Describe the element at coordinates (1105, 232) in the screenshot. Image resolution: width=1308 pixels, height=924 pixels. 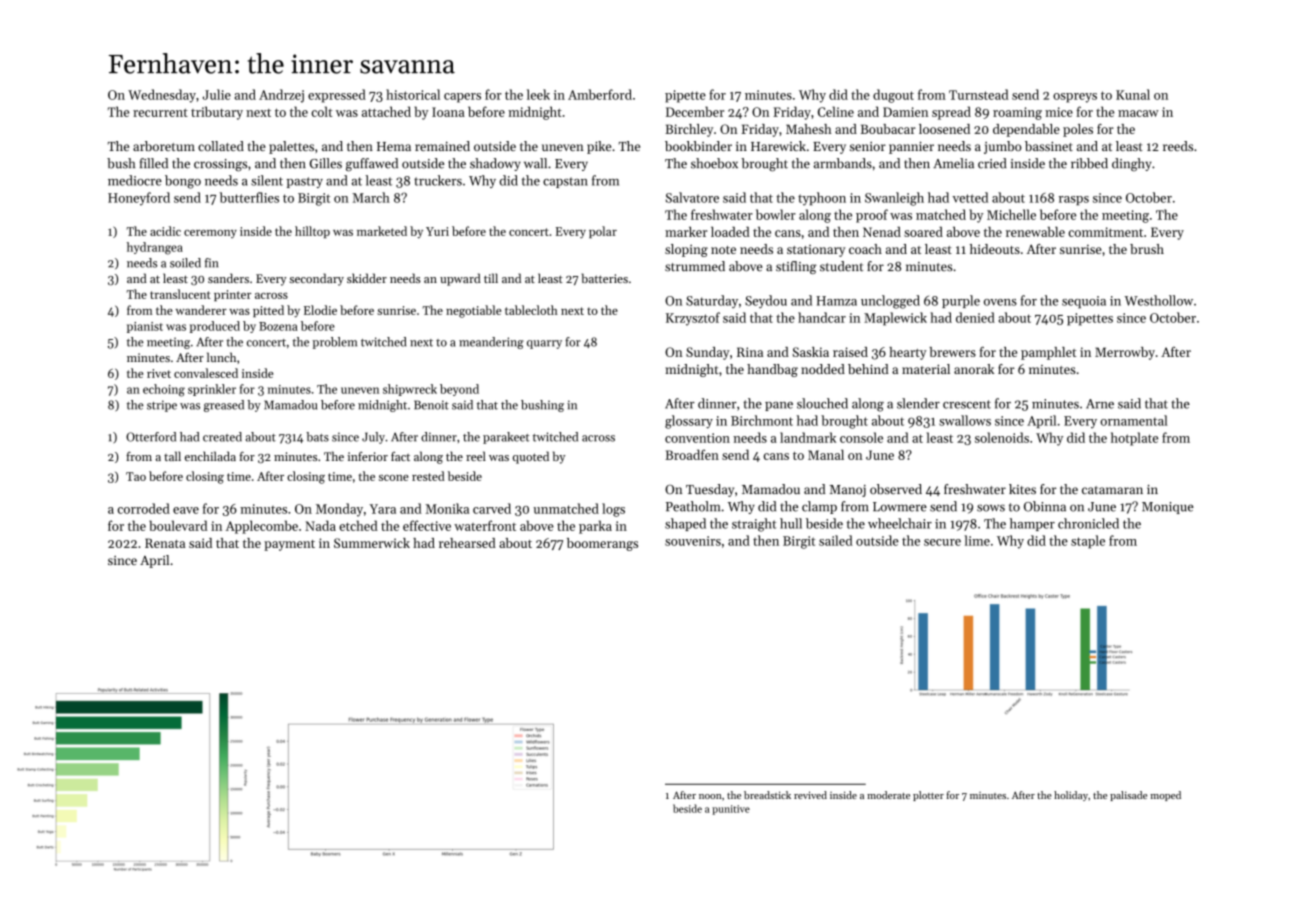
I see `commitment` at that location.
